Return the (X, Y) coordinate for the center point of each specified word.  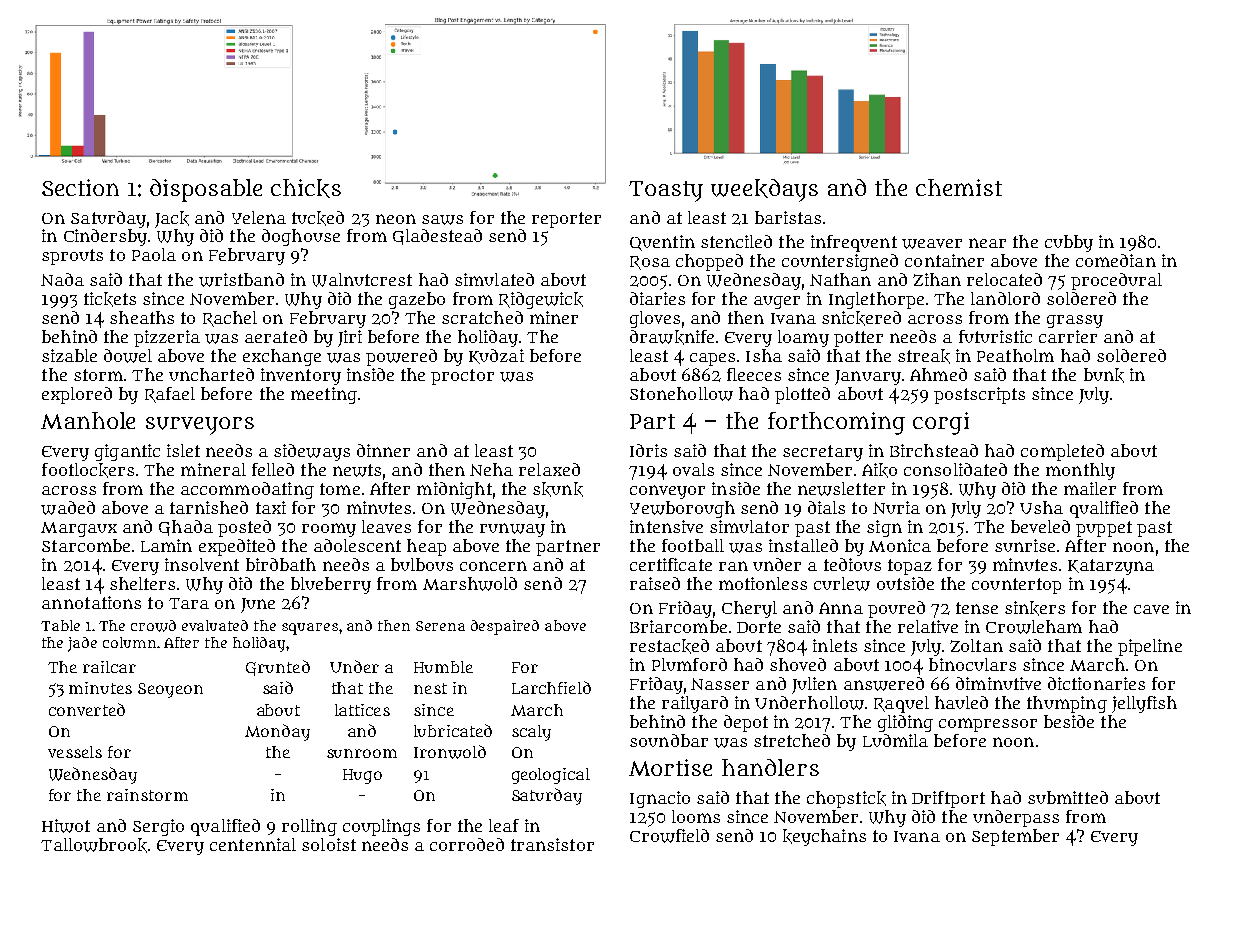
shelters (142, 583)
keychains (824, 837)
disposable (206, 190)
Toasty (666, 191)
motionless (763, 583)
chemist (959, 187)
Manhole (88, 420)
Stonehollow (681, 394)
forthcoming (836, 423)
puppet (1104, 529)
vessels (75, 752)
